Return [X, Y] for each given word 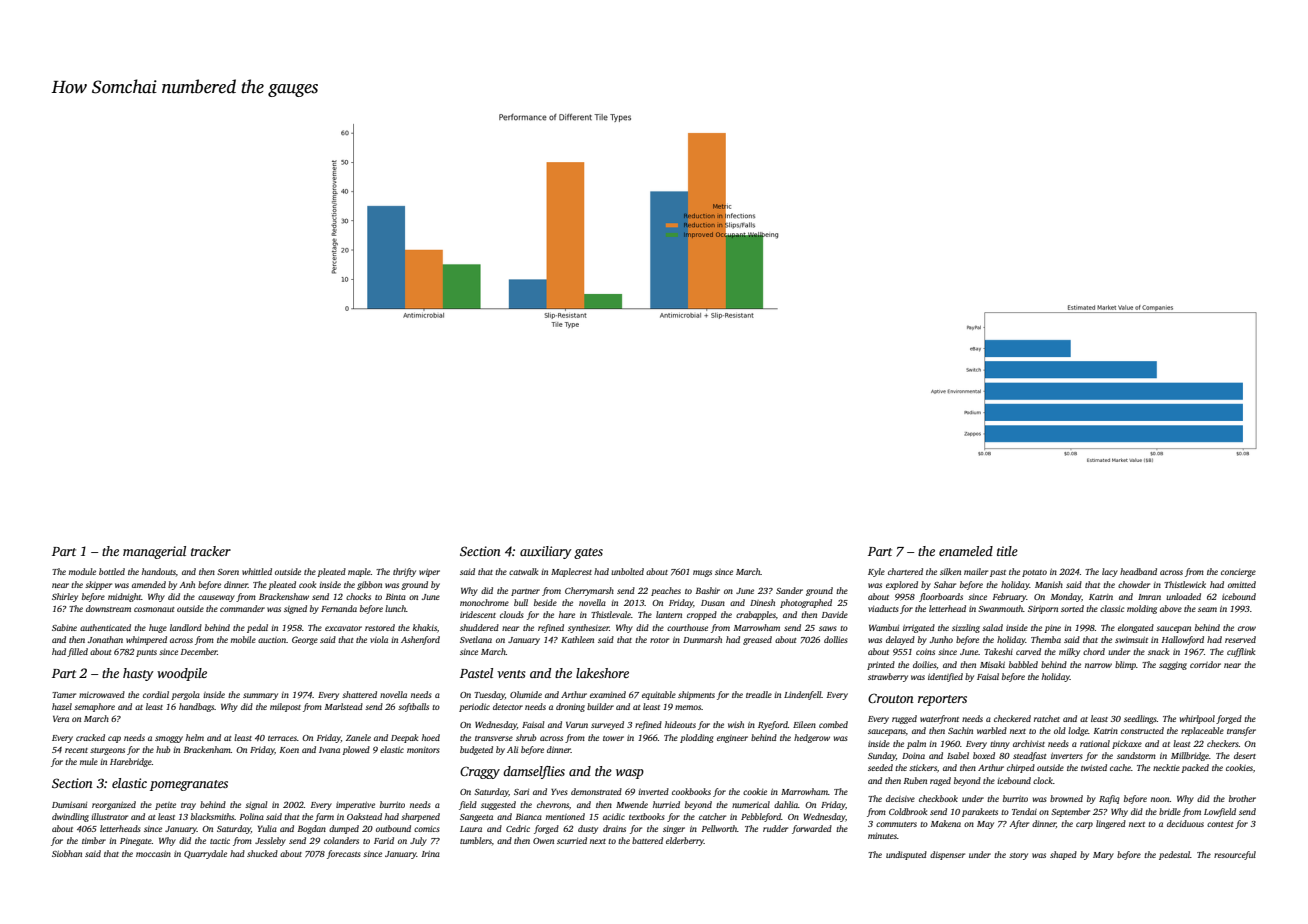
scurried [572, 840]
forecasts [344, 854]
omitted [1242, 584]
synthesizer [588, 628]
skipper [98, 585]
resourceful [1235, 855]
